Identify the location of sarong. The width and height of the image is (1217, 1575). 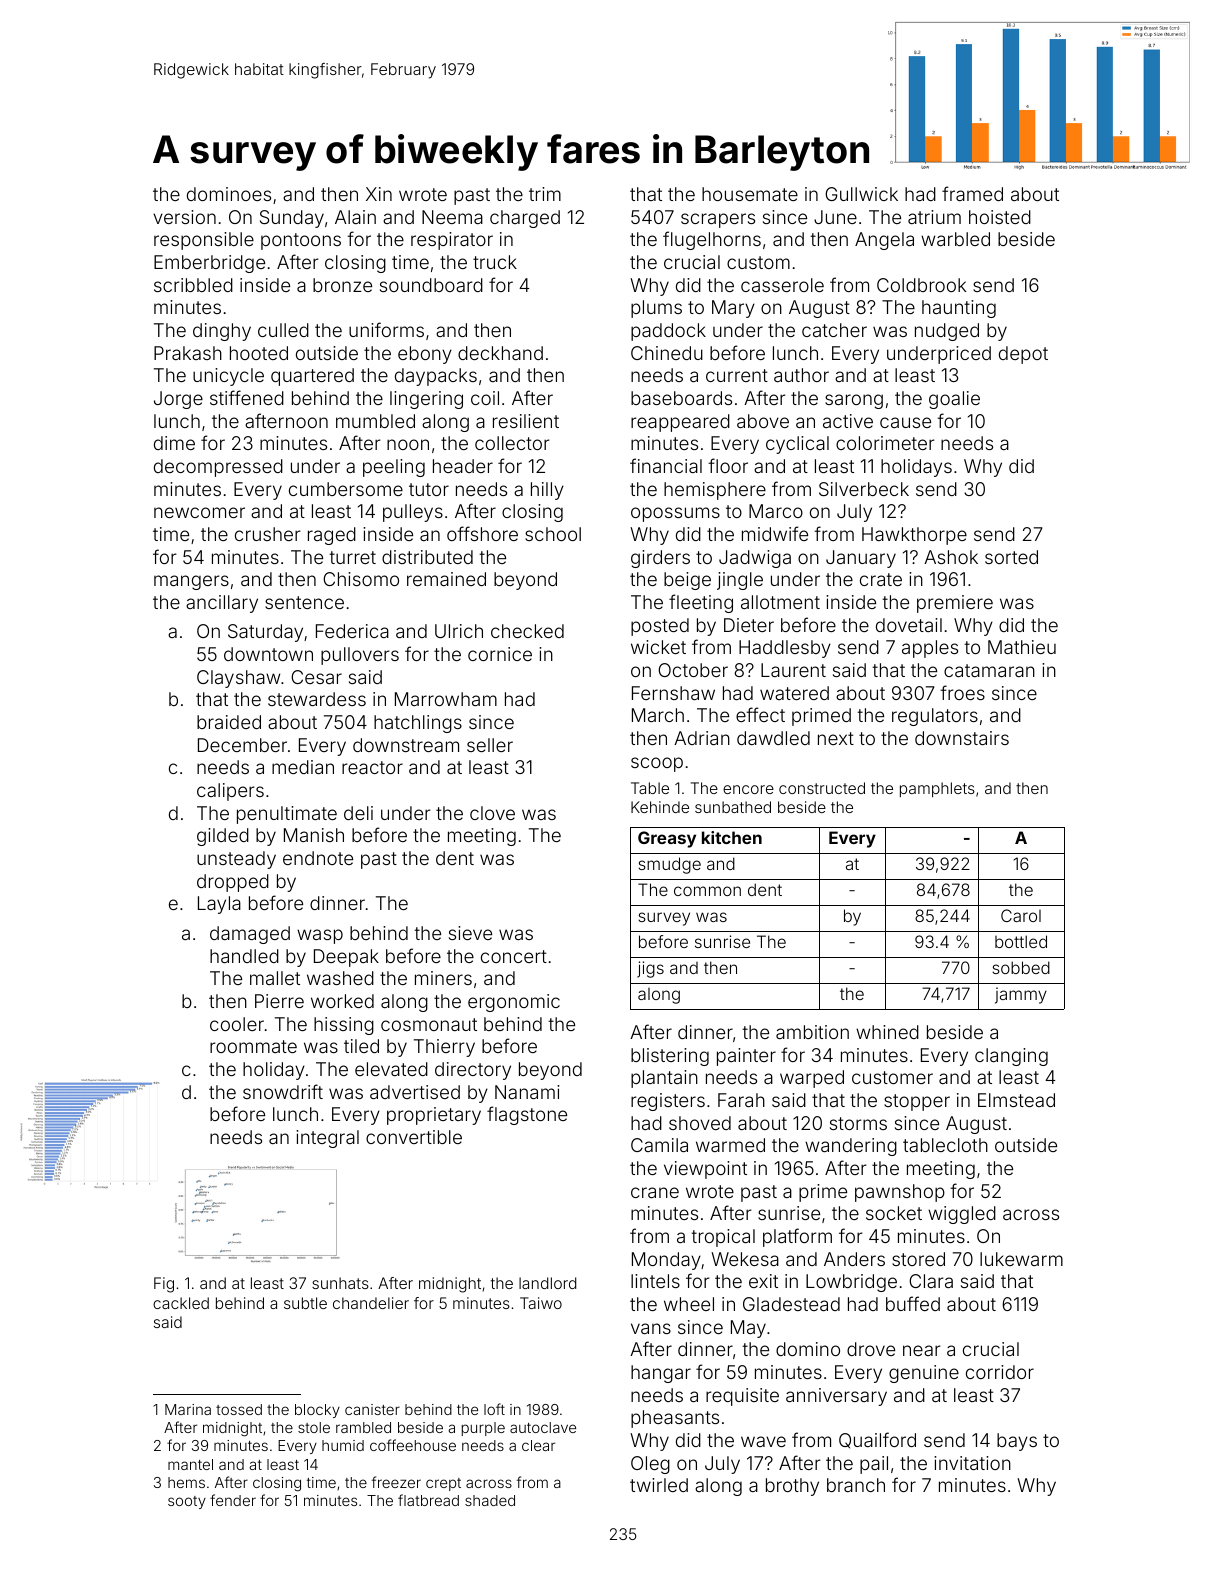
(854, 401).
